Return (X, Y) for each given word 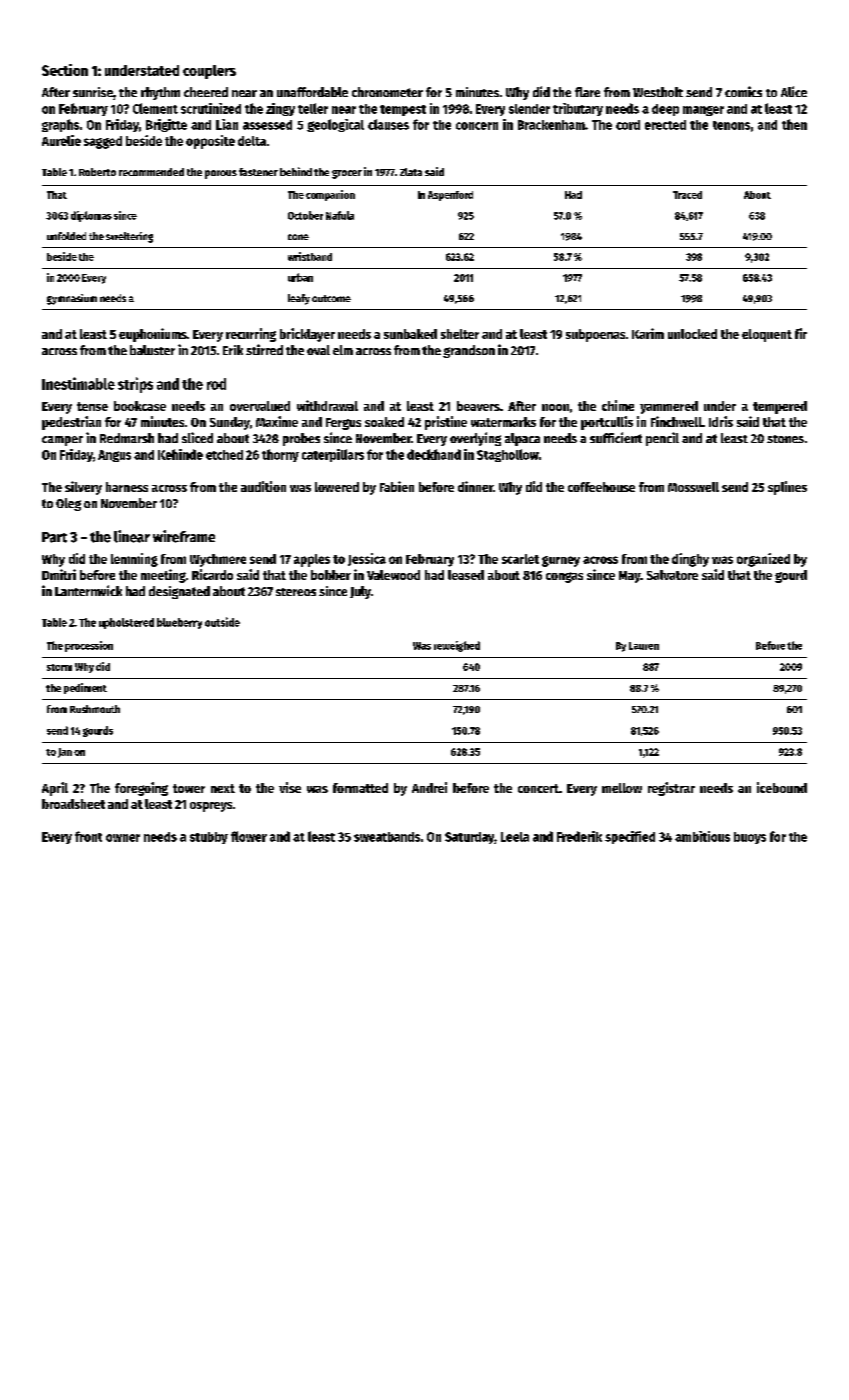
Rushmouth (95, 709)
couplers (209, 72)
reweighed (457, 646)
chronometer (387, 92)
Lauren (644, 646)
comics (743, 91)
